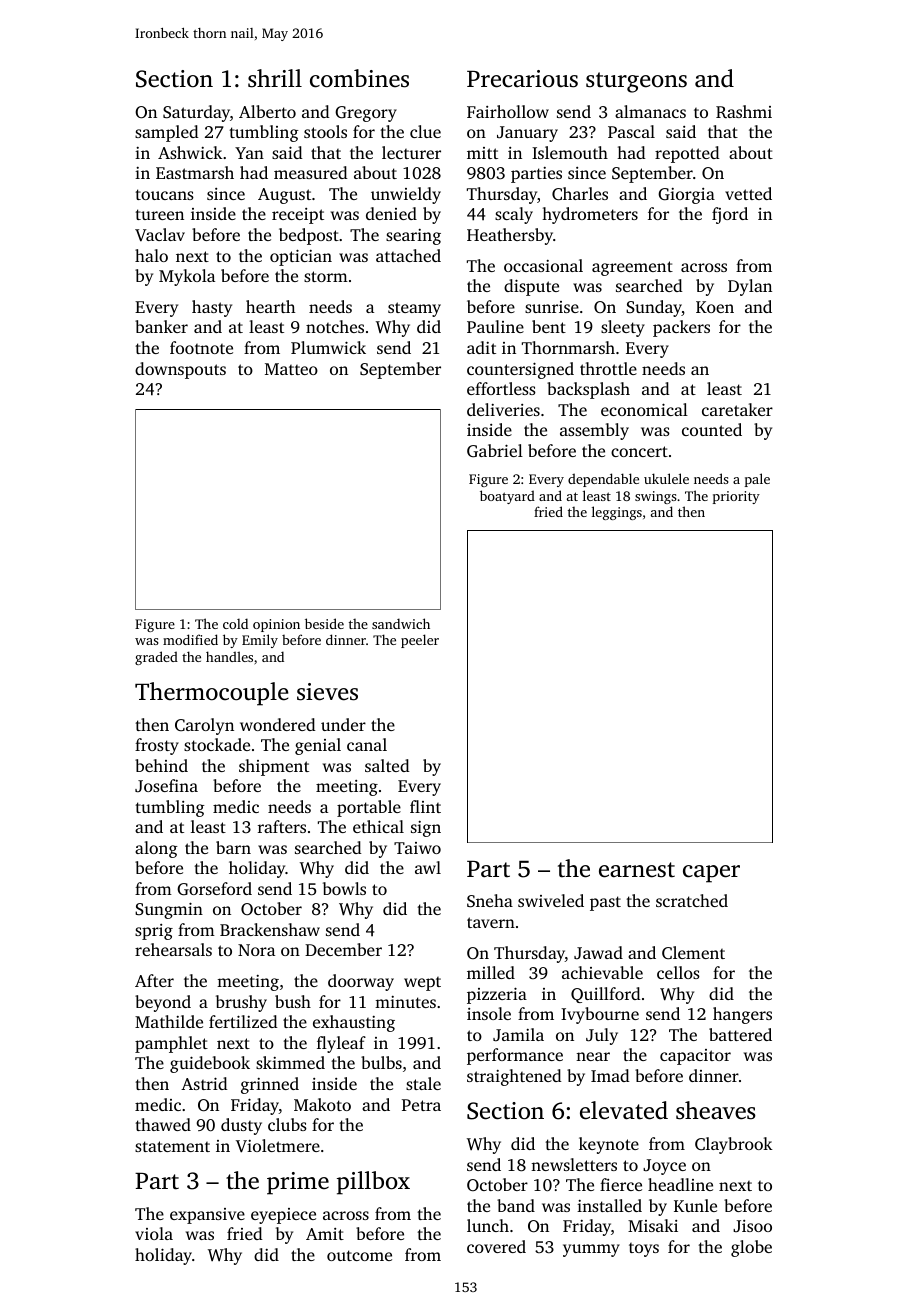 Image resolution: width=908 pixels, height=1316 pixels. I want to click on salted, so click(387, 765).
